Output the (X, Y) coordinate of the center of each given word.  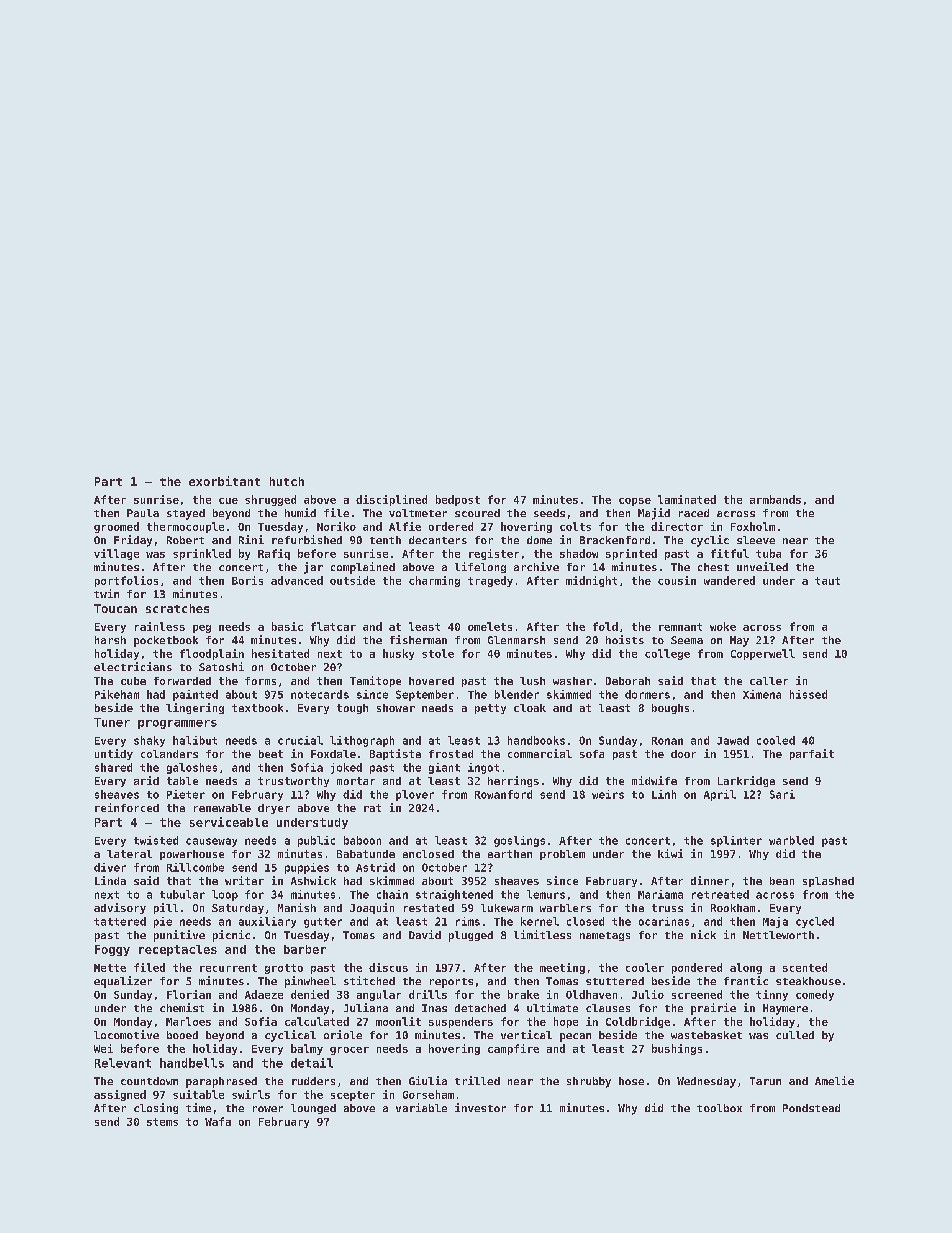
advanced (297, 580)
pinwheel (310, 982)
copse (635, 502)
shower (396, 708)
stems (162, 1122)
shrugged (270, 500)
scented (805, 967)
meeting (562, 968)
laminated (687, 499)
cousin (677, 580)
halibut (195, 740)
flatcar (333, 626)
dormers (647, 694)
